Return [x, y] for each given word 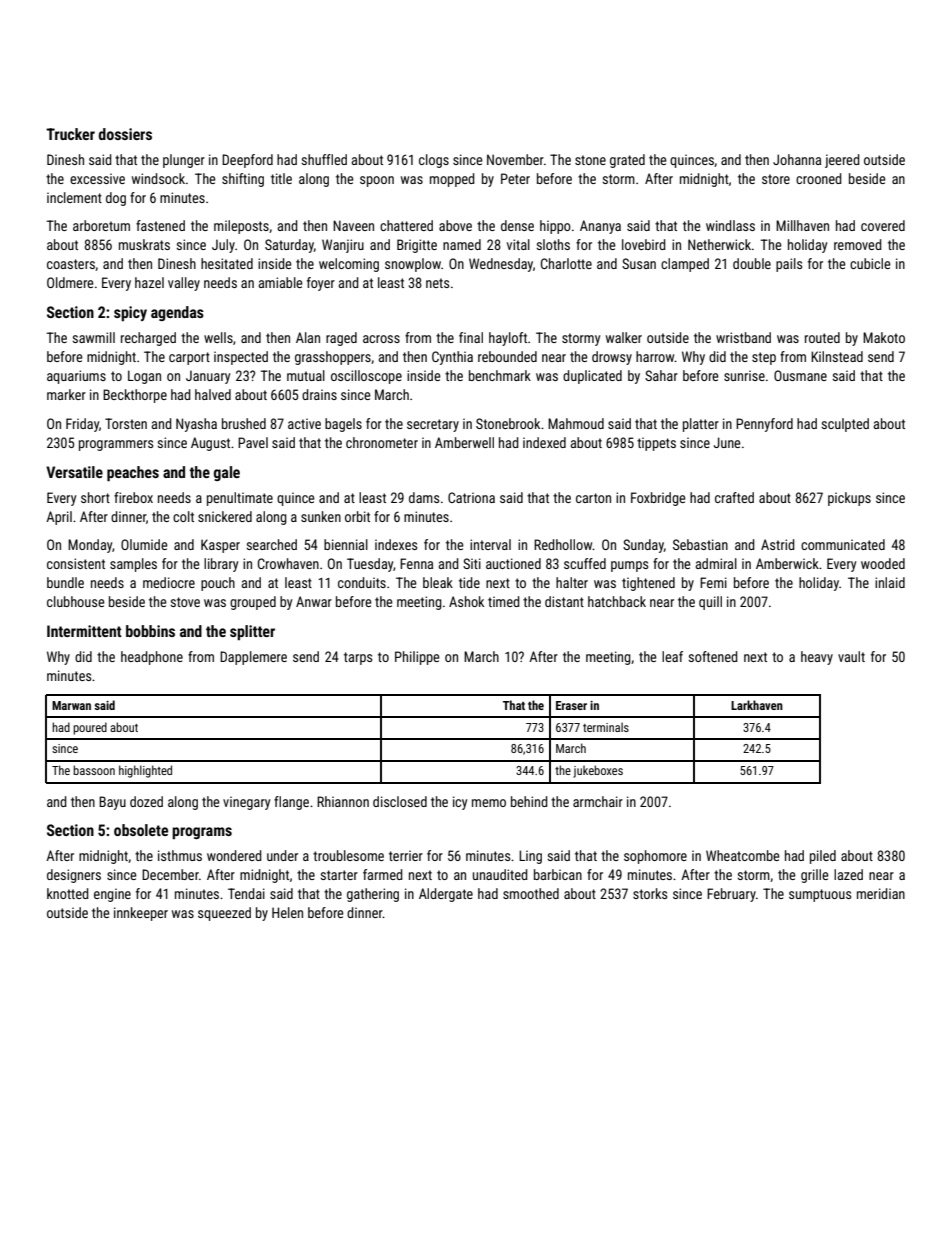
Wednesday [501, 265]
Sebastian [700, 544]
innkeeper [141, 914]
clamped [685, 265]
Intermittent [84, 631]
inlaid [890, 582]
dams [424, 497]
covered [883, 225]
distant [564, 601]
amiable [280, 282]
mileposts [241, 227]
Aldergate [446, 895]
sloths [553, 244]
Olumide [144, 544]
